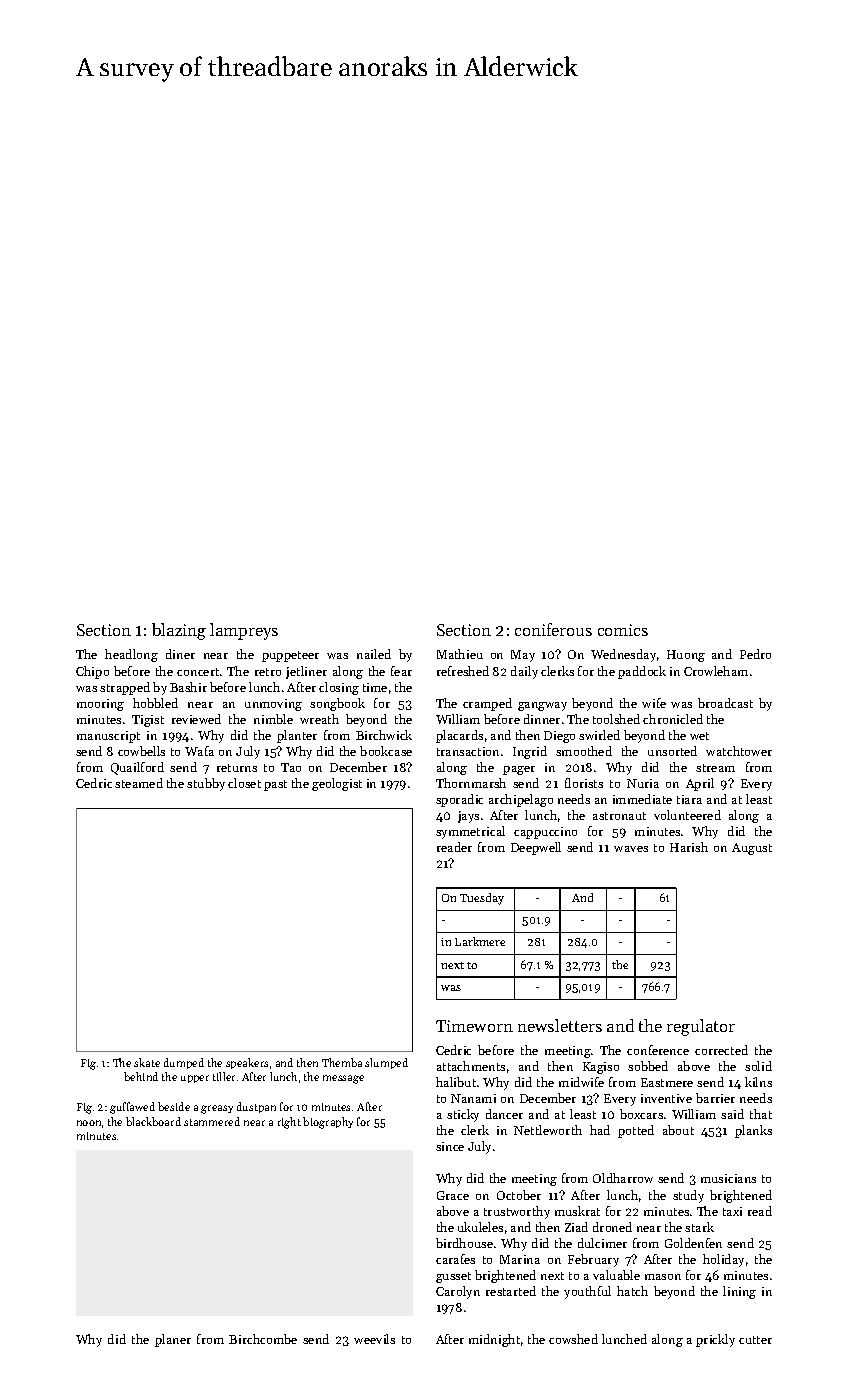 The width and height of the screenshot is (849, 1400). Describe the element at coordinates (199, 751) in the screenshot. I see `Wafa` at that location.
